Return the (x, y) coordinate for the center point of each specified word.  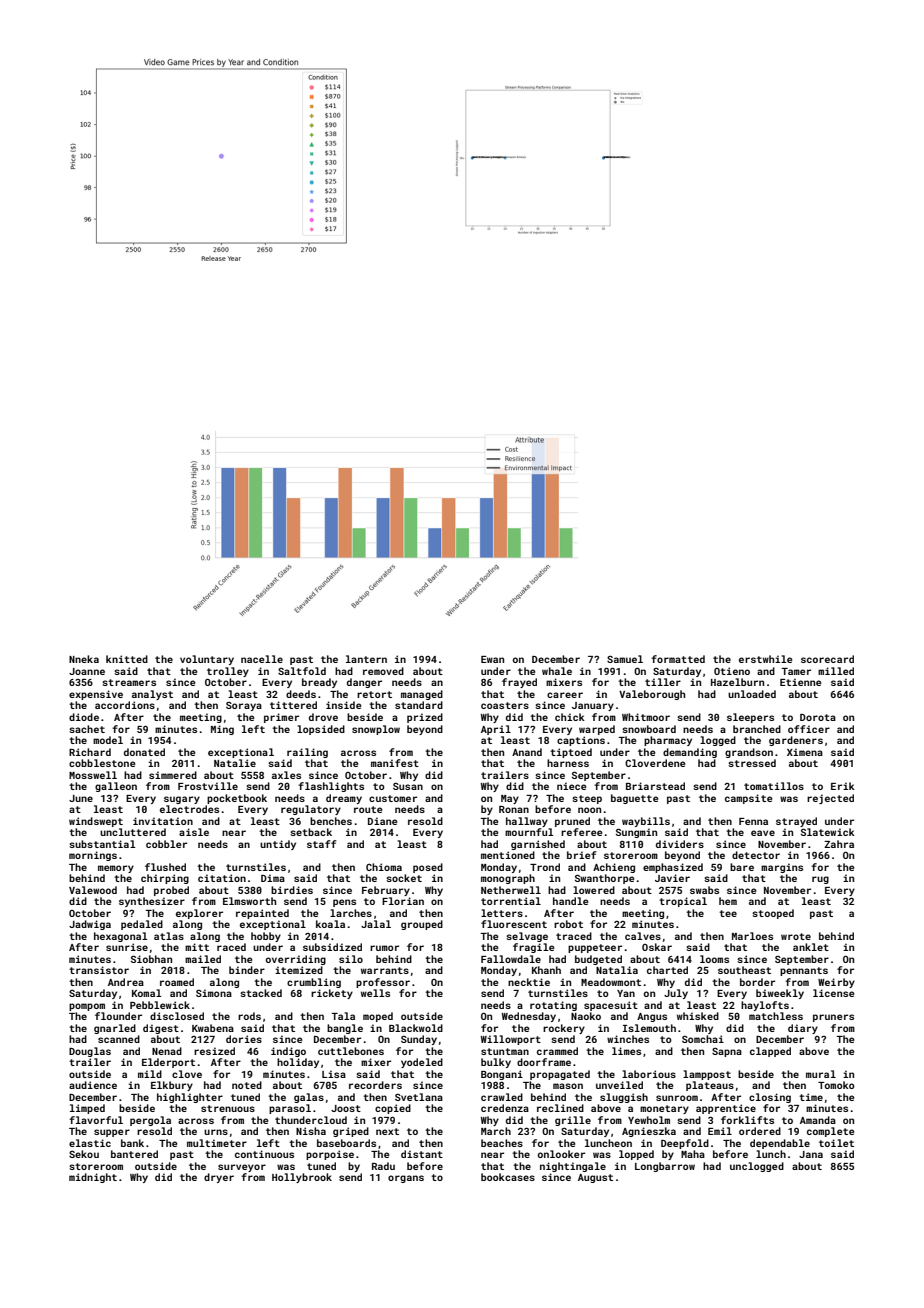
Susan (408, 786)
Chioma (384, 867)
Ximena (805, 752)
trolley (228, 672)
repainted (262, 914)
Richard (90, 752)
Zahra (839, 844)
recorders (375, 1085)
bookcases (508, 1177)
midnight (93, 1178)
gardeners (796, 741)
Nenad (167, 1051)
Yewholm (649, 1120)
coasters (505, 705)
